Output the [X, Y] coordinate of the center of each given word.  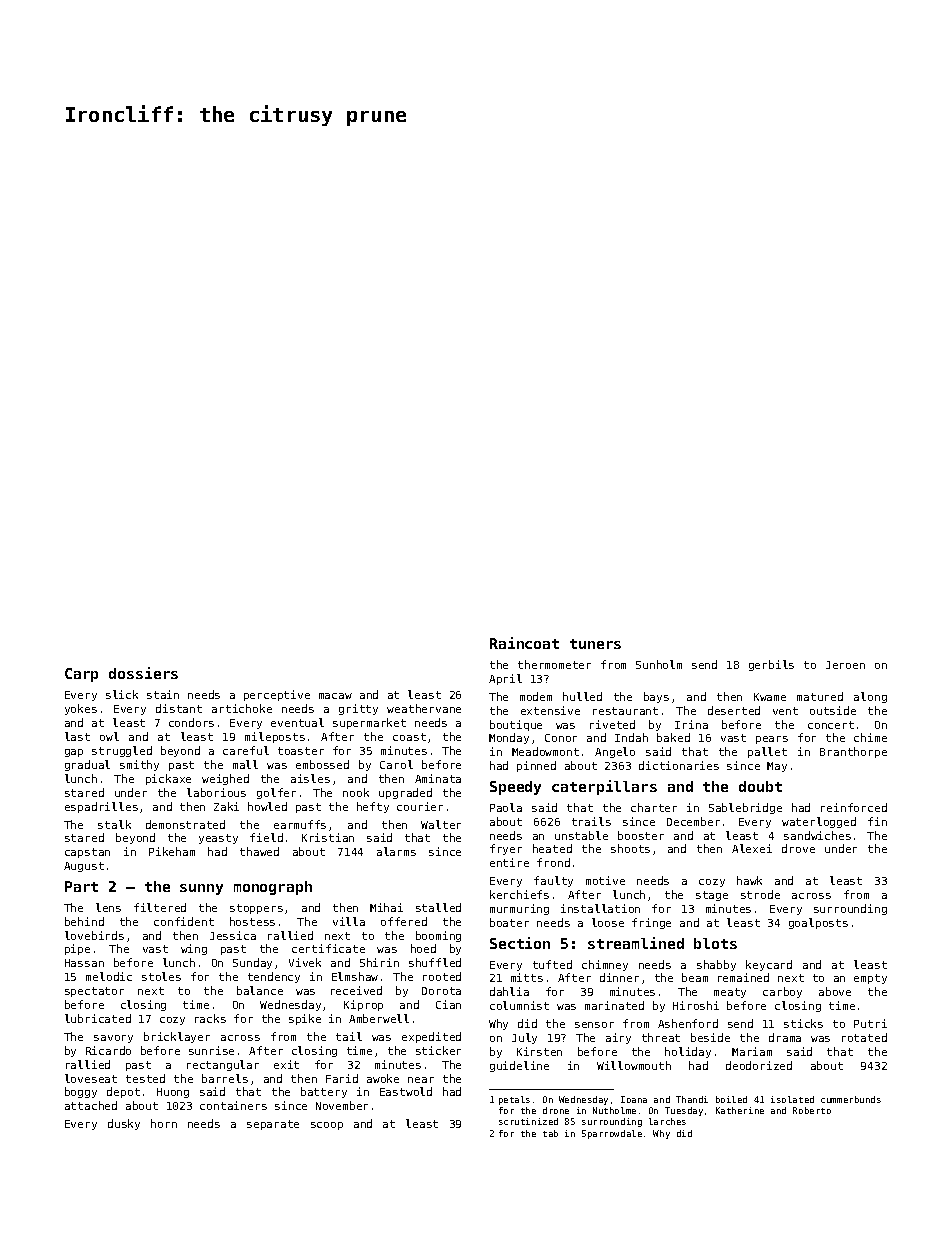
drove [798, 848]
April [505, 679]
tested [145, 1078]
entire [509, 862]
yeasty [218, 839]
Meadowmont [545, 751]
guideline [519, 1066]
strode [760, 894]
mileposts [275, 737]
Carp [81, 675]
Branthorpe [853, 752]
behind [84, 921]
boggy [81, 1092]
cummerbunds [851, 1099]
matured [820, 696]
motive [605, 880]
